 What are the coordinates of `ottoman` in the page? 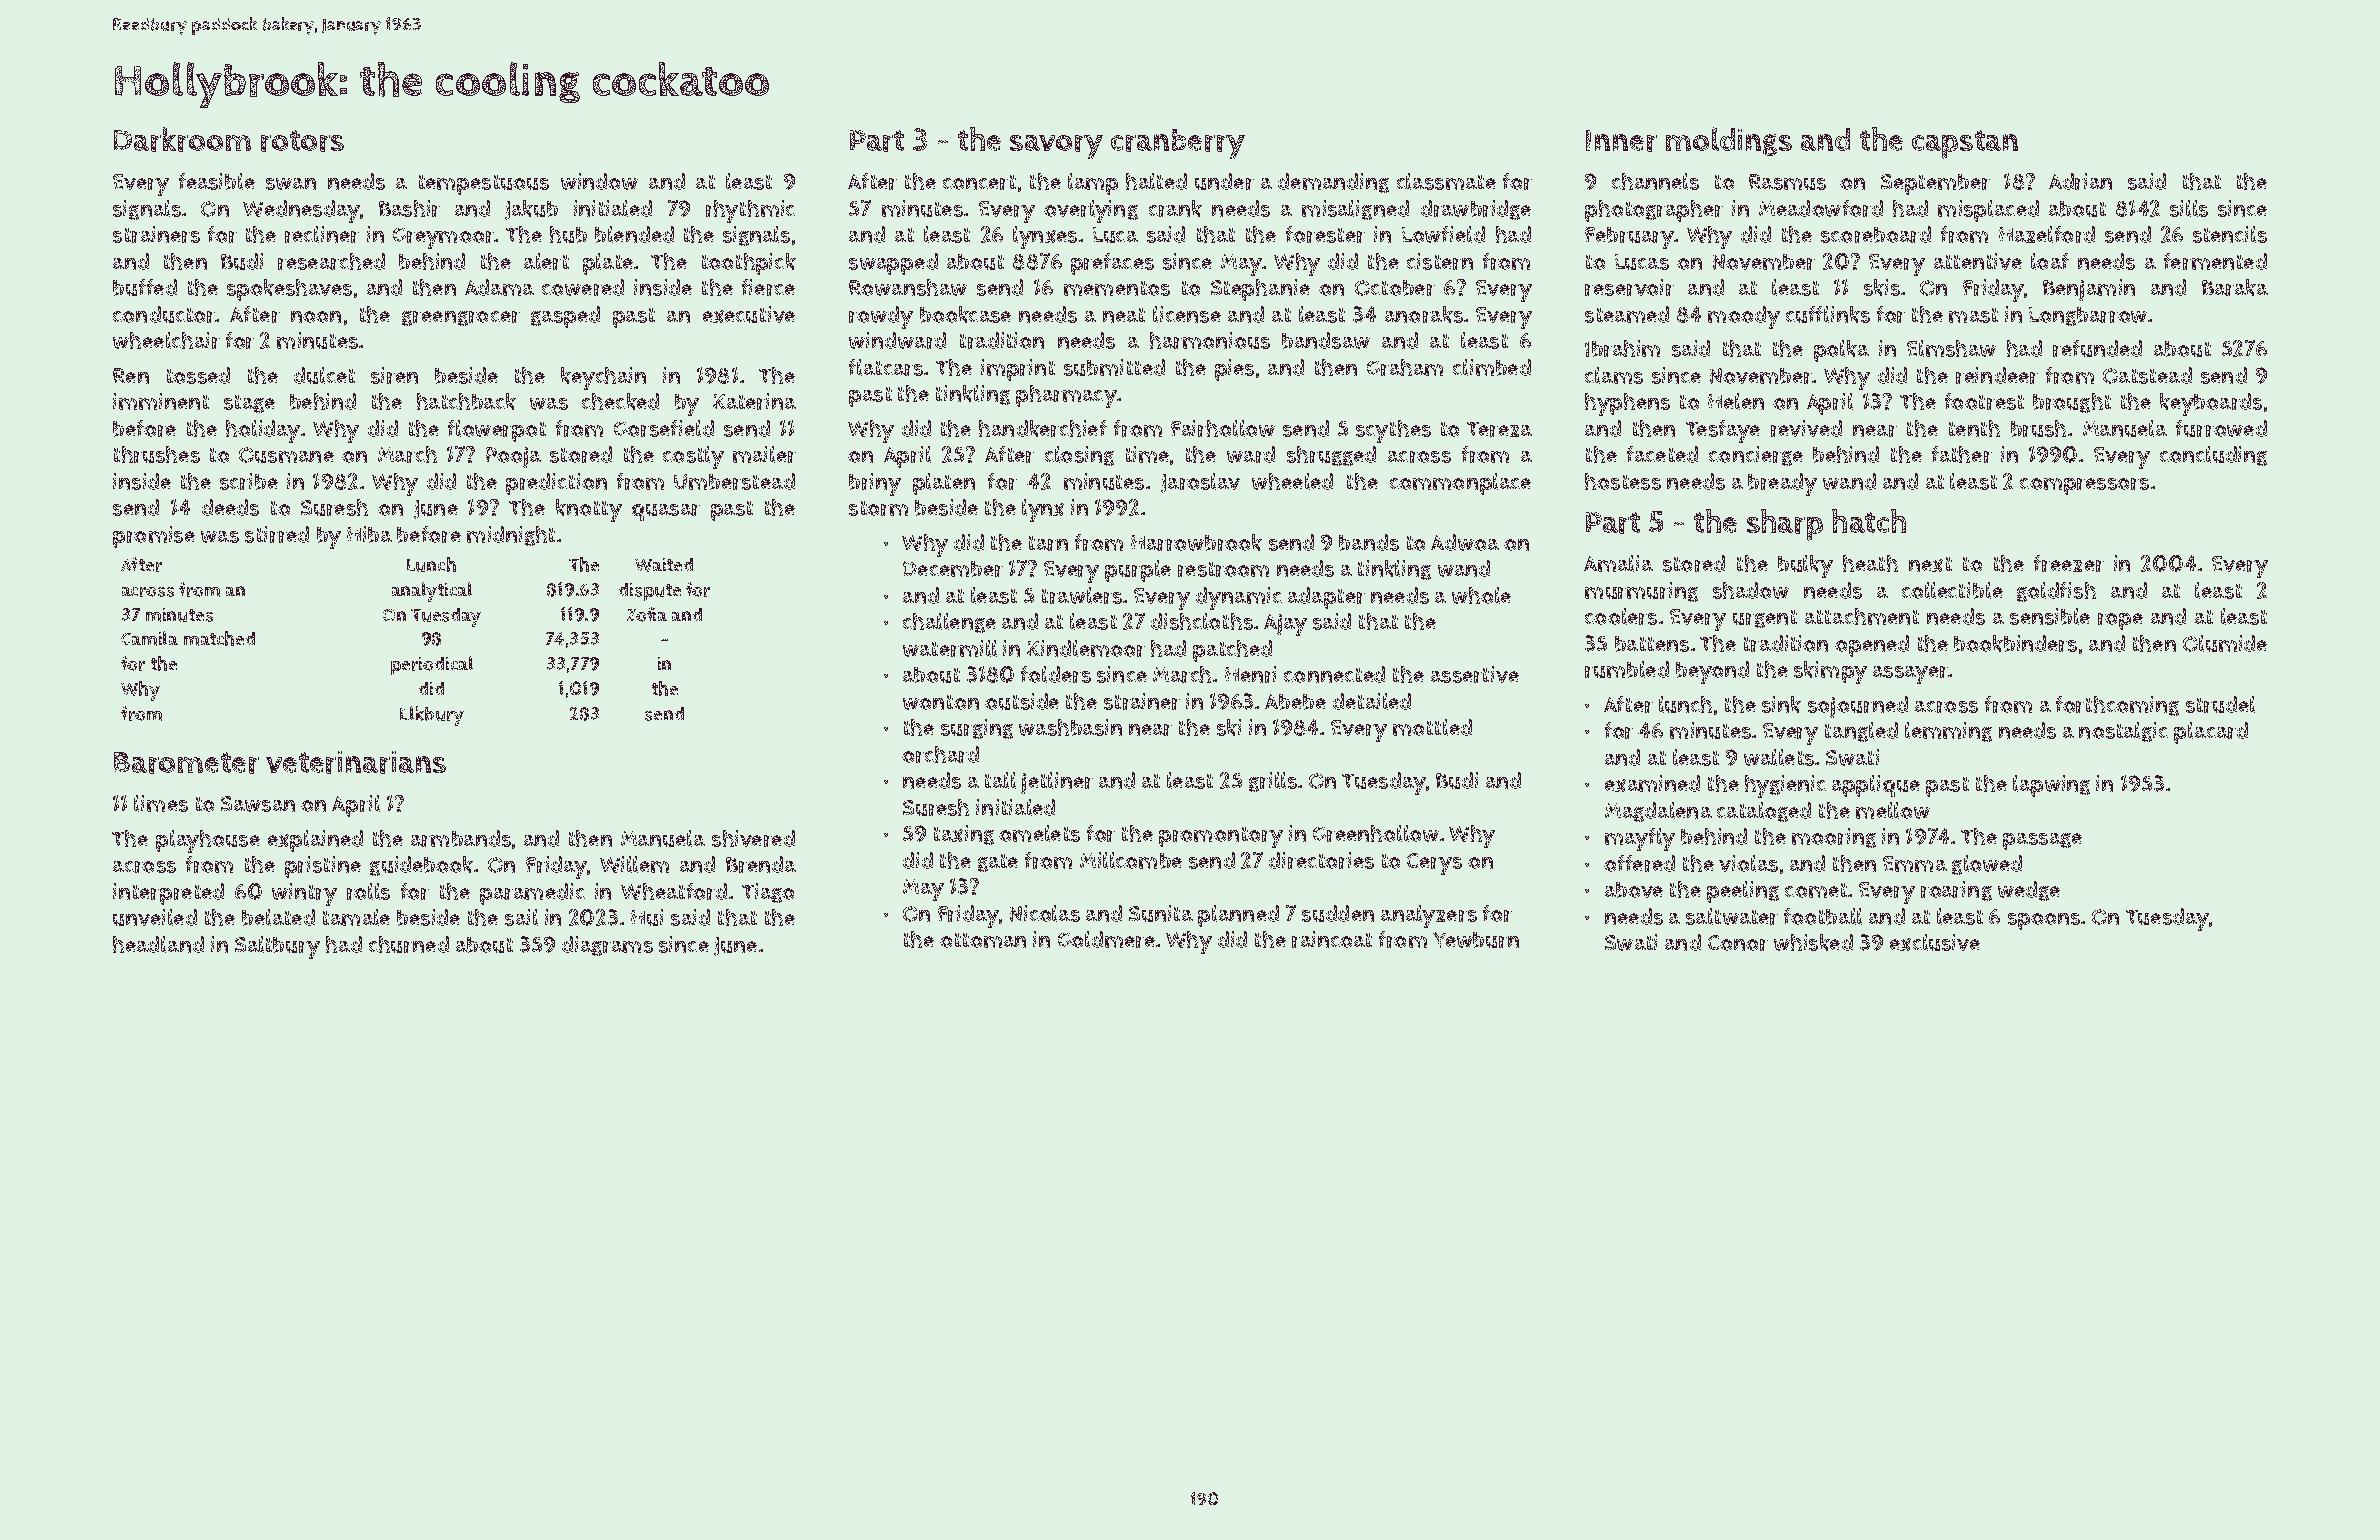 It's located at (983, 940).
